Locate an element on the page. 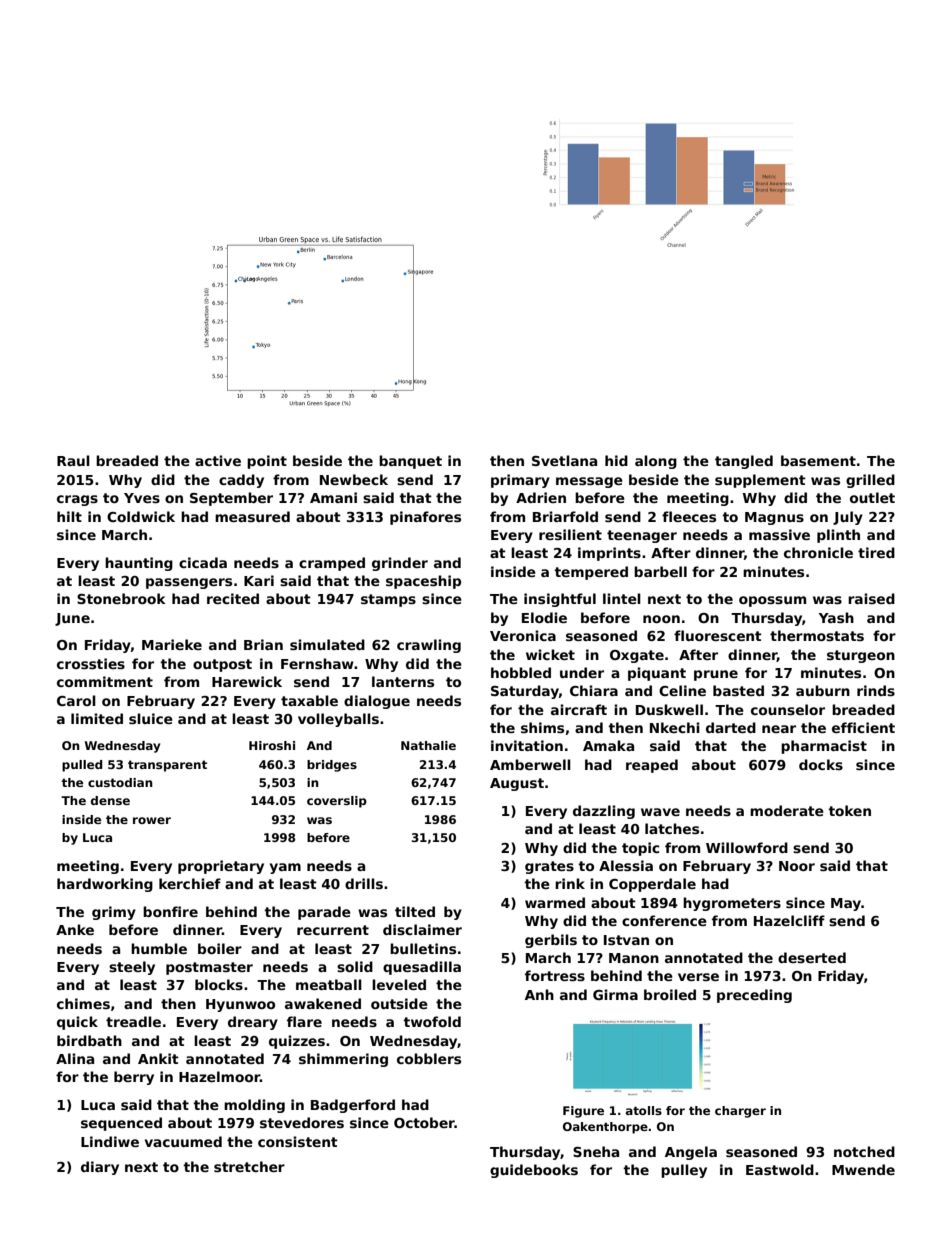  diary is located at coordinates (100, 1168).
